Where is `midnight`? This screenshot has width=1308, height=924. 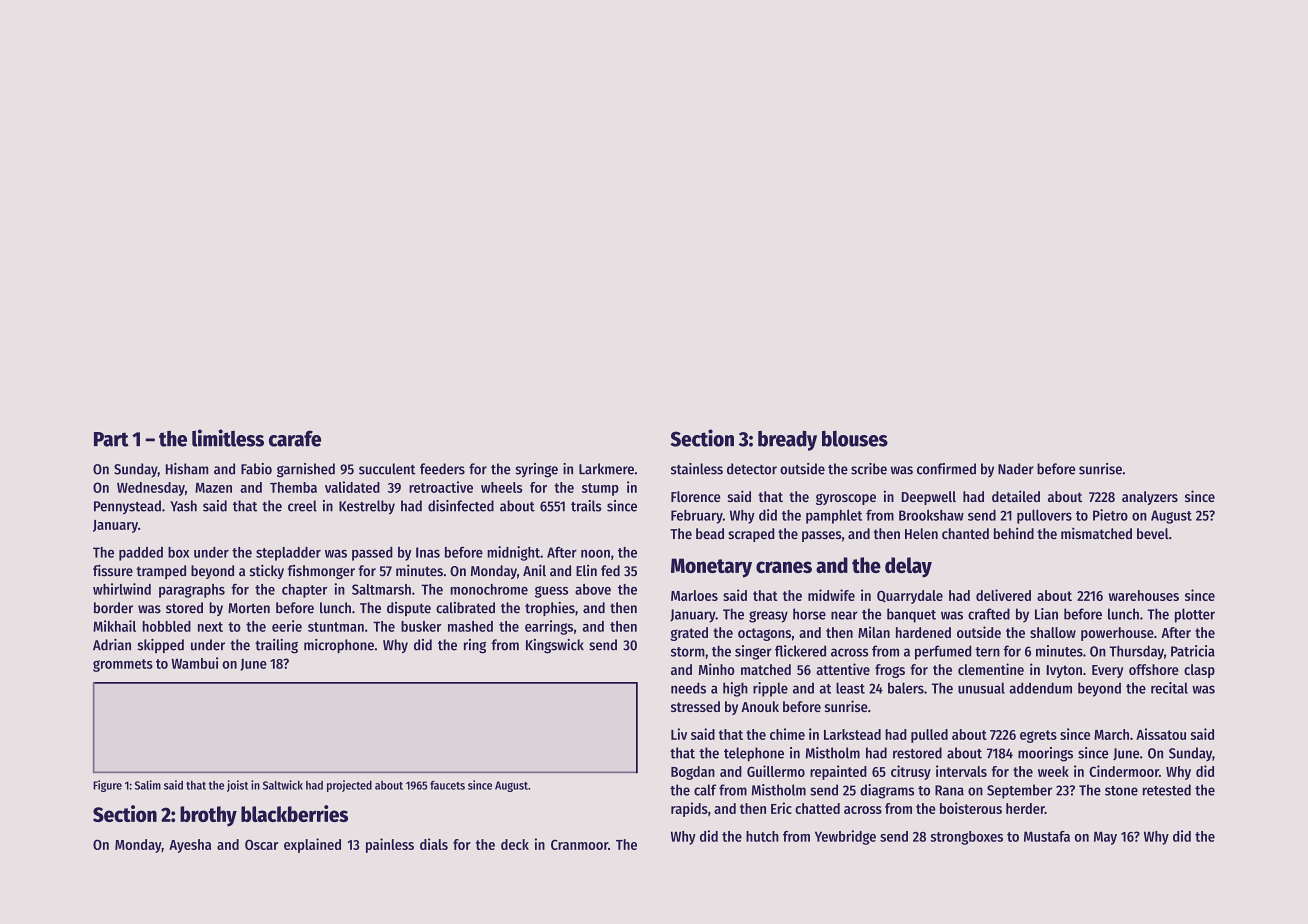 midnight is located at coordinates (513, 553).
